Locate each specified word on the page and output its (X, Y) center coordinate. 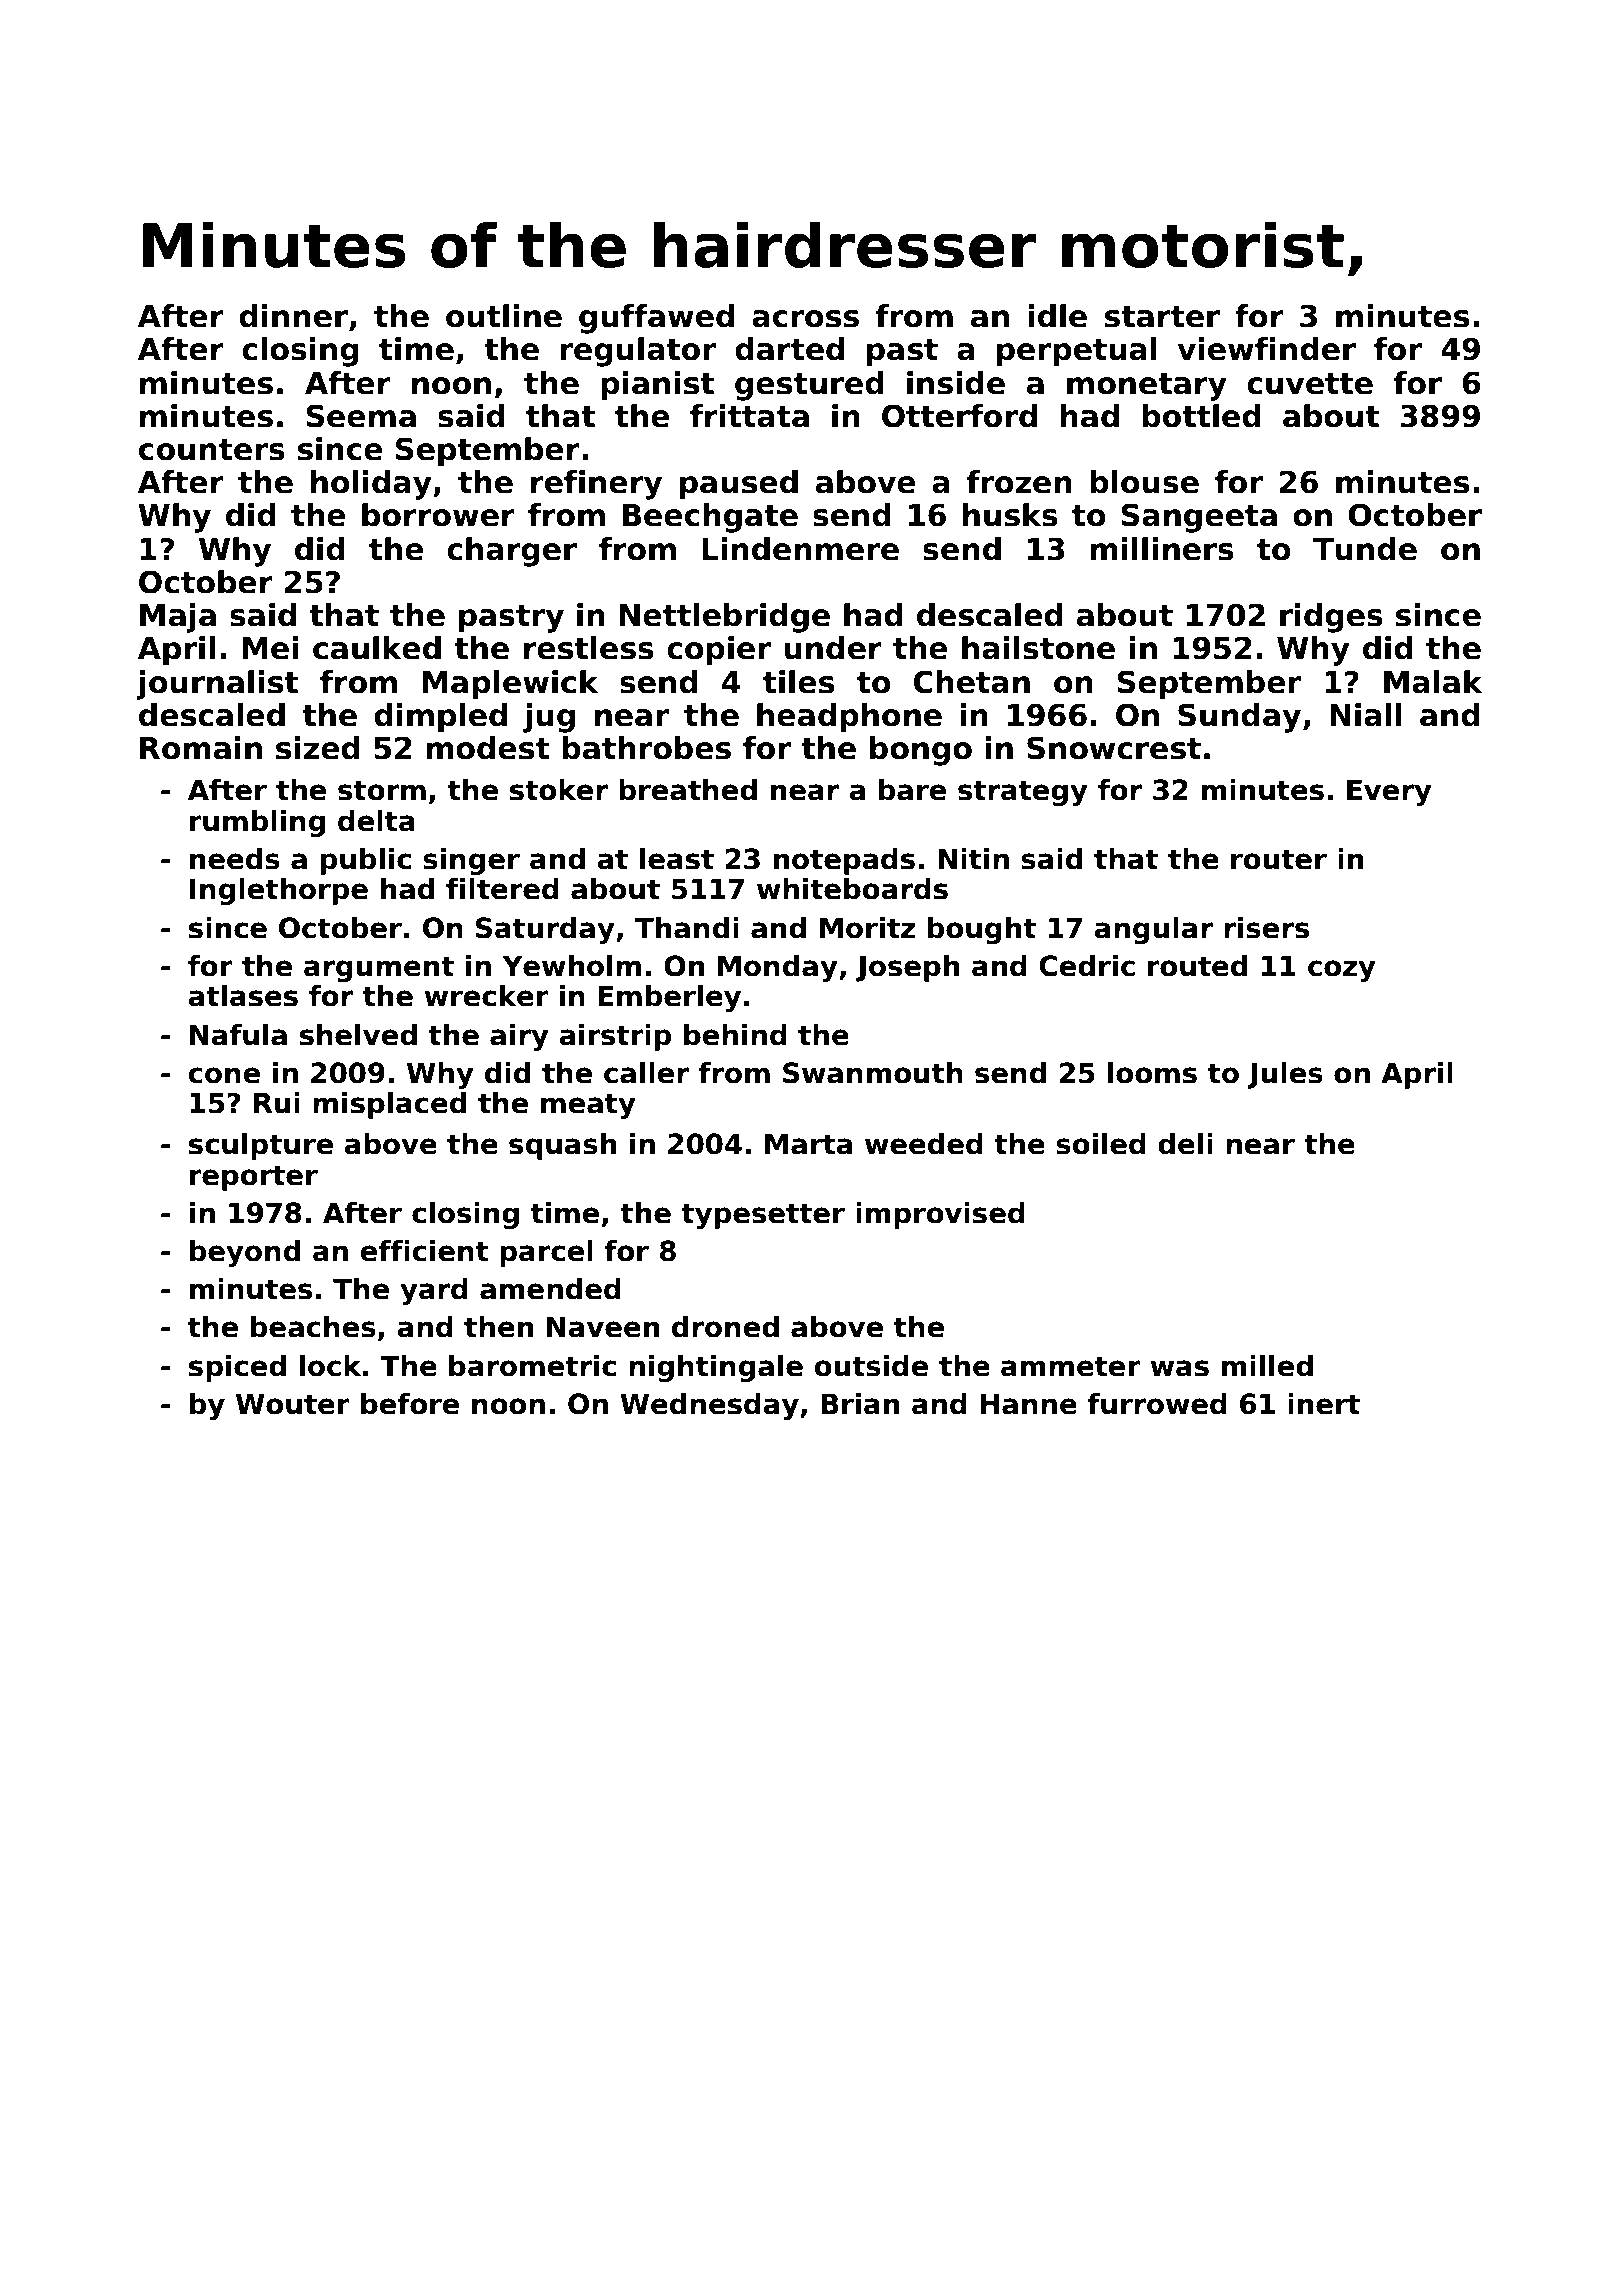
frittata (749, 416)
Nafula (238, 1035)
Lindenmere (800, 549)
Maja (178, 618)
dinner (293, 316)
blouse (1144, 482)
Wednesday (709, 1406)
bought (982, 930)
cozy (1342, 971)
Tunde (1365, 549)
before (410, 1404)
